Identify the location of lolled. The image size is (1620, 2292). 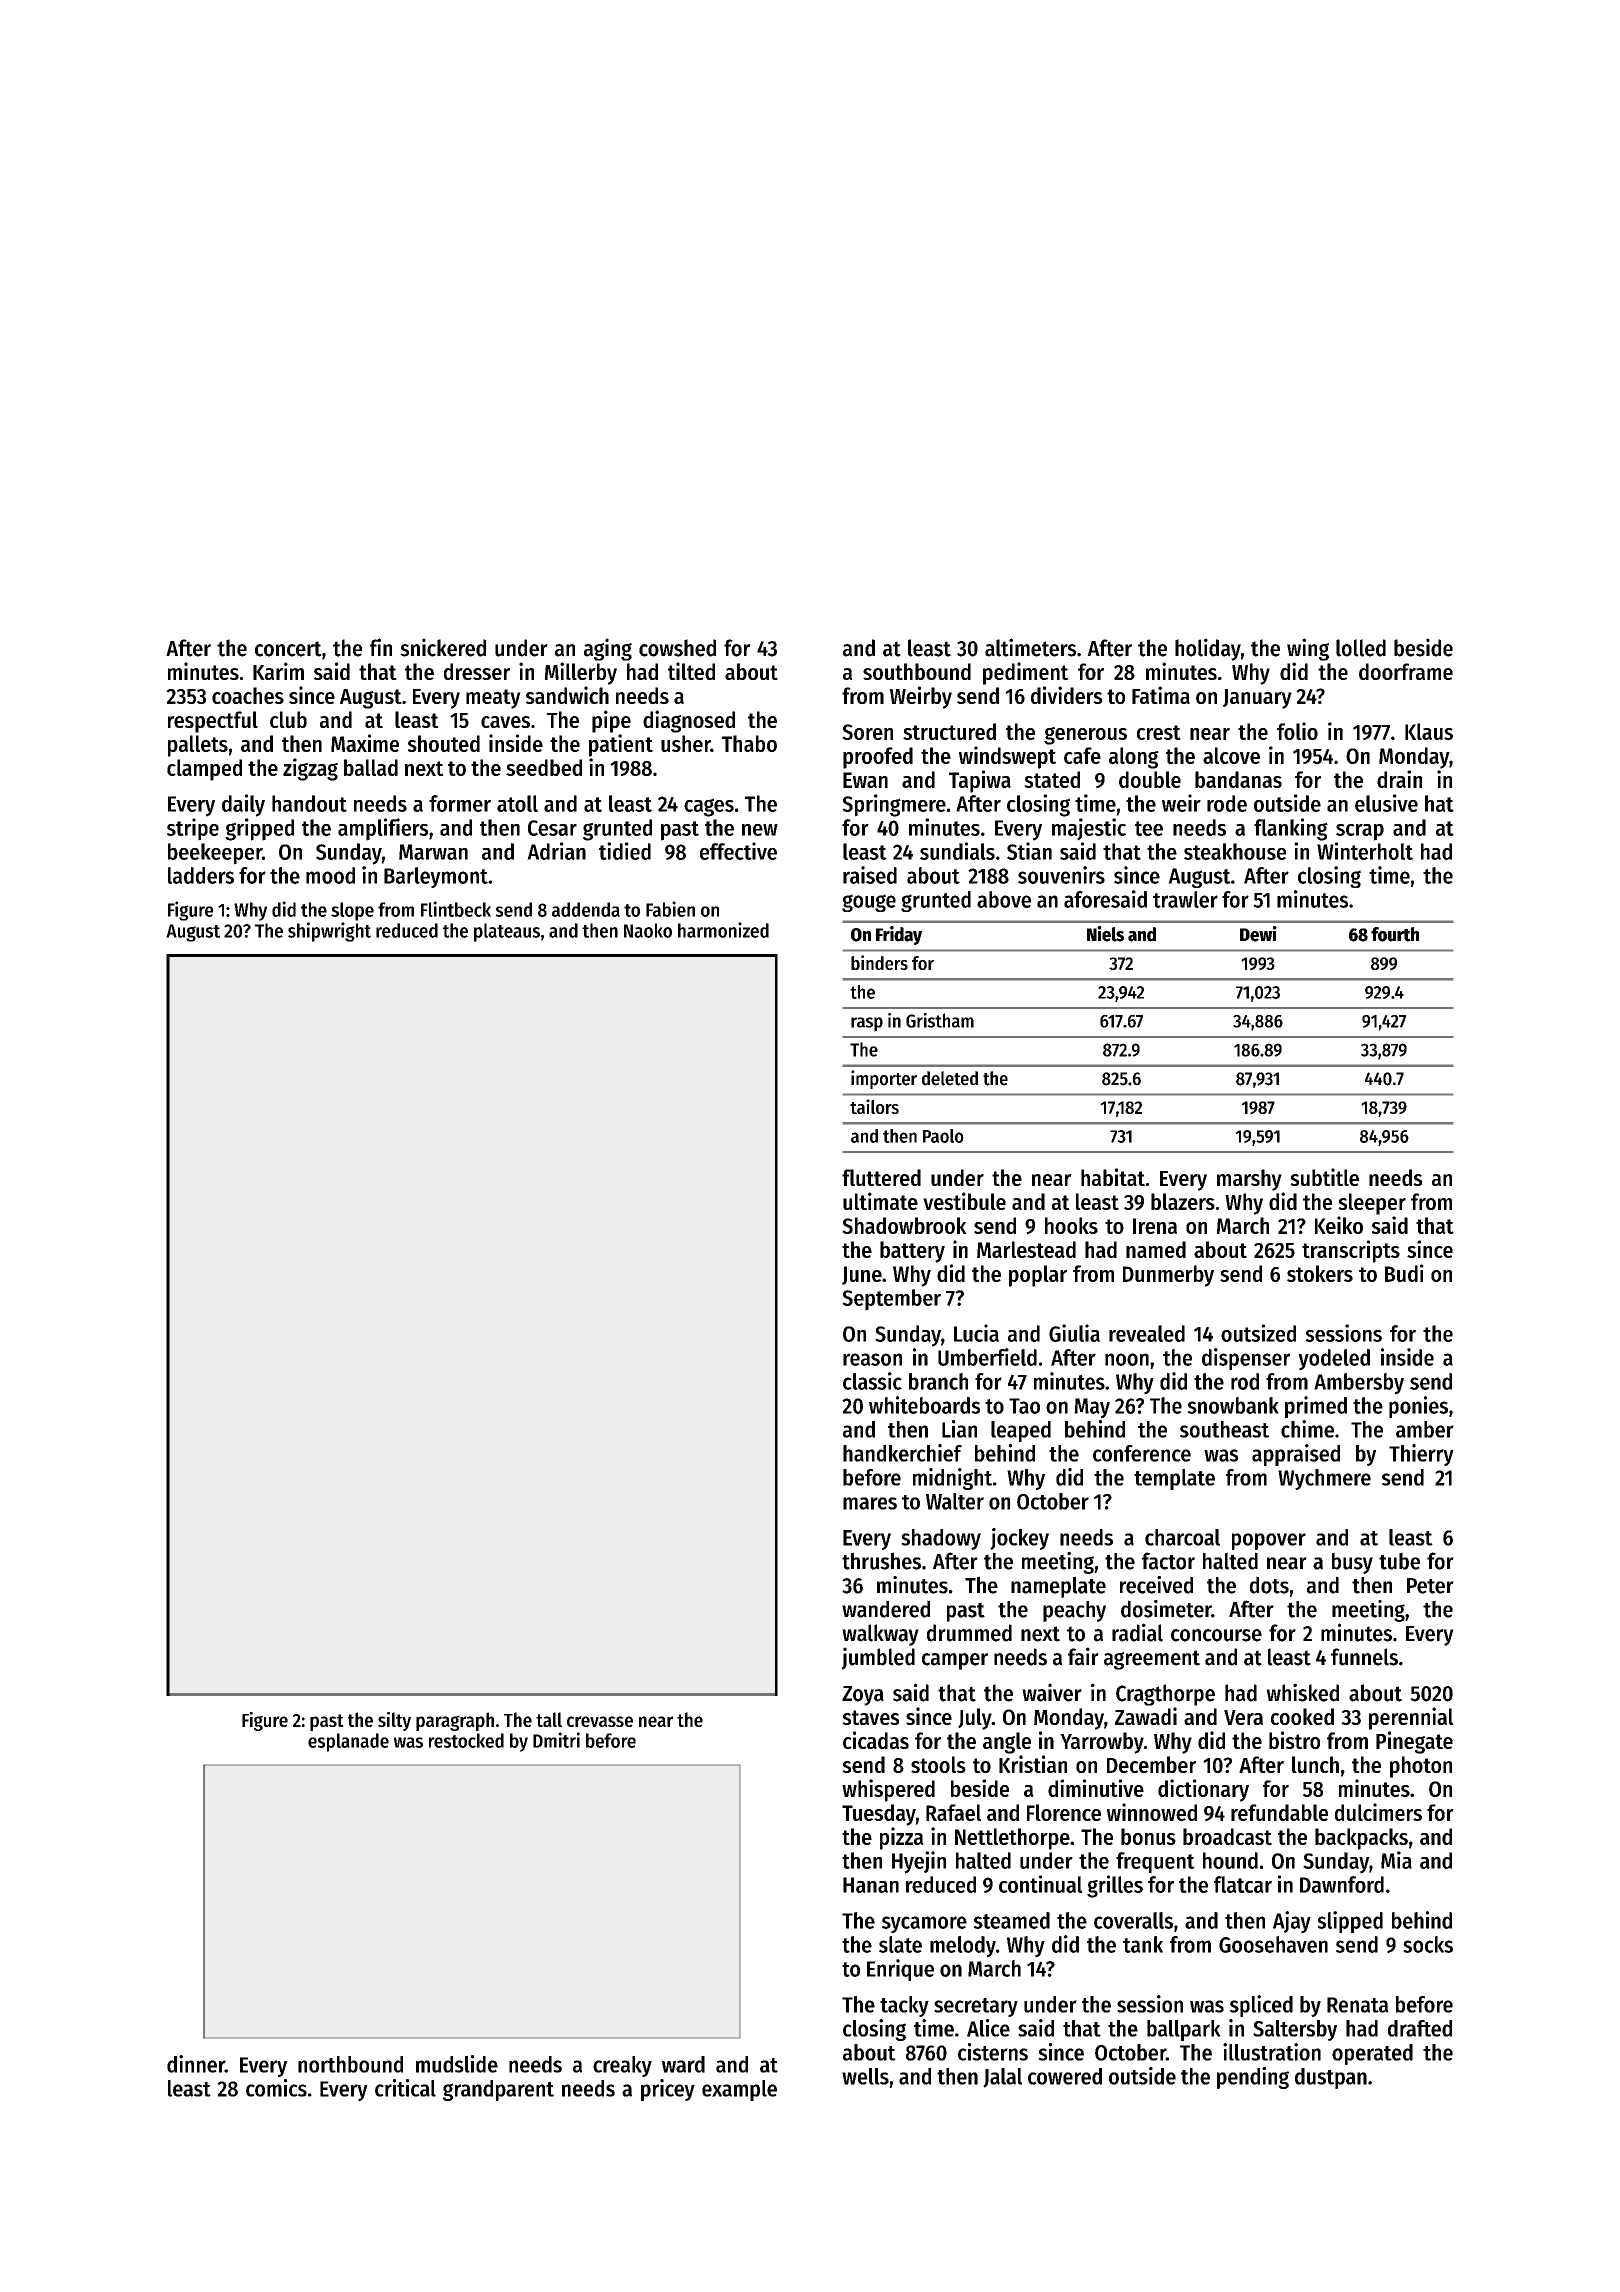
(1361, 648).
